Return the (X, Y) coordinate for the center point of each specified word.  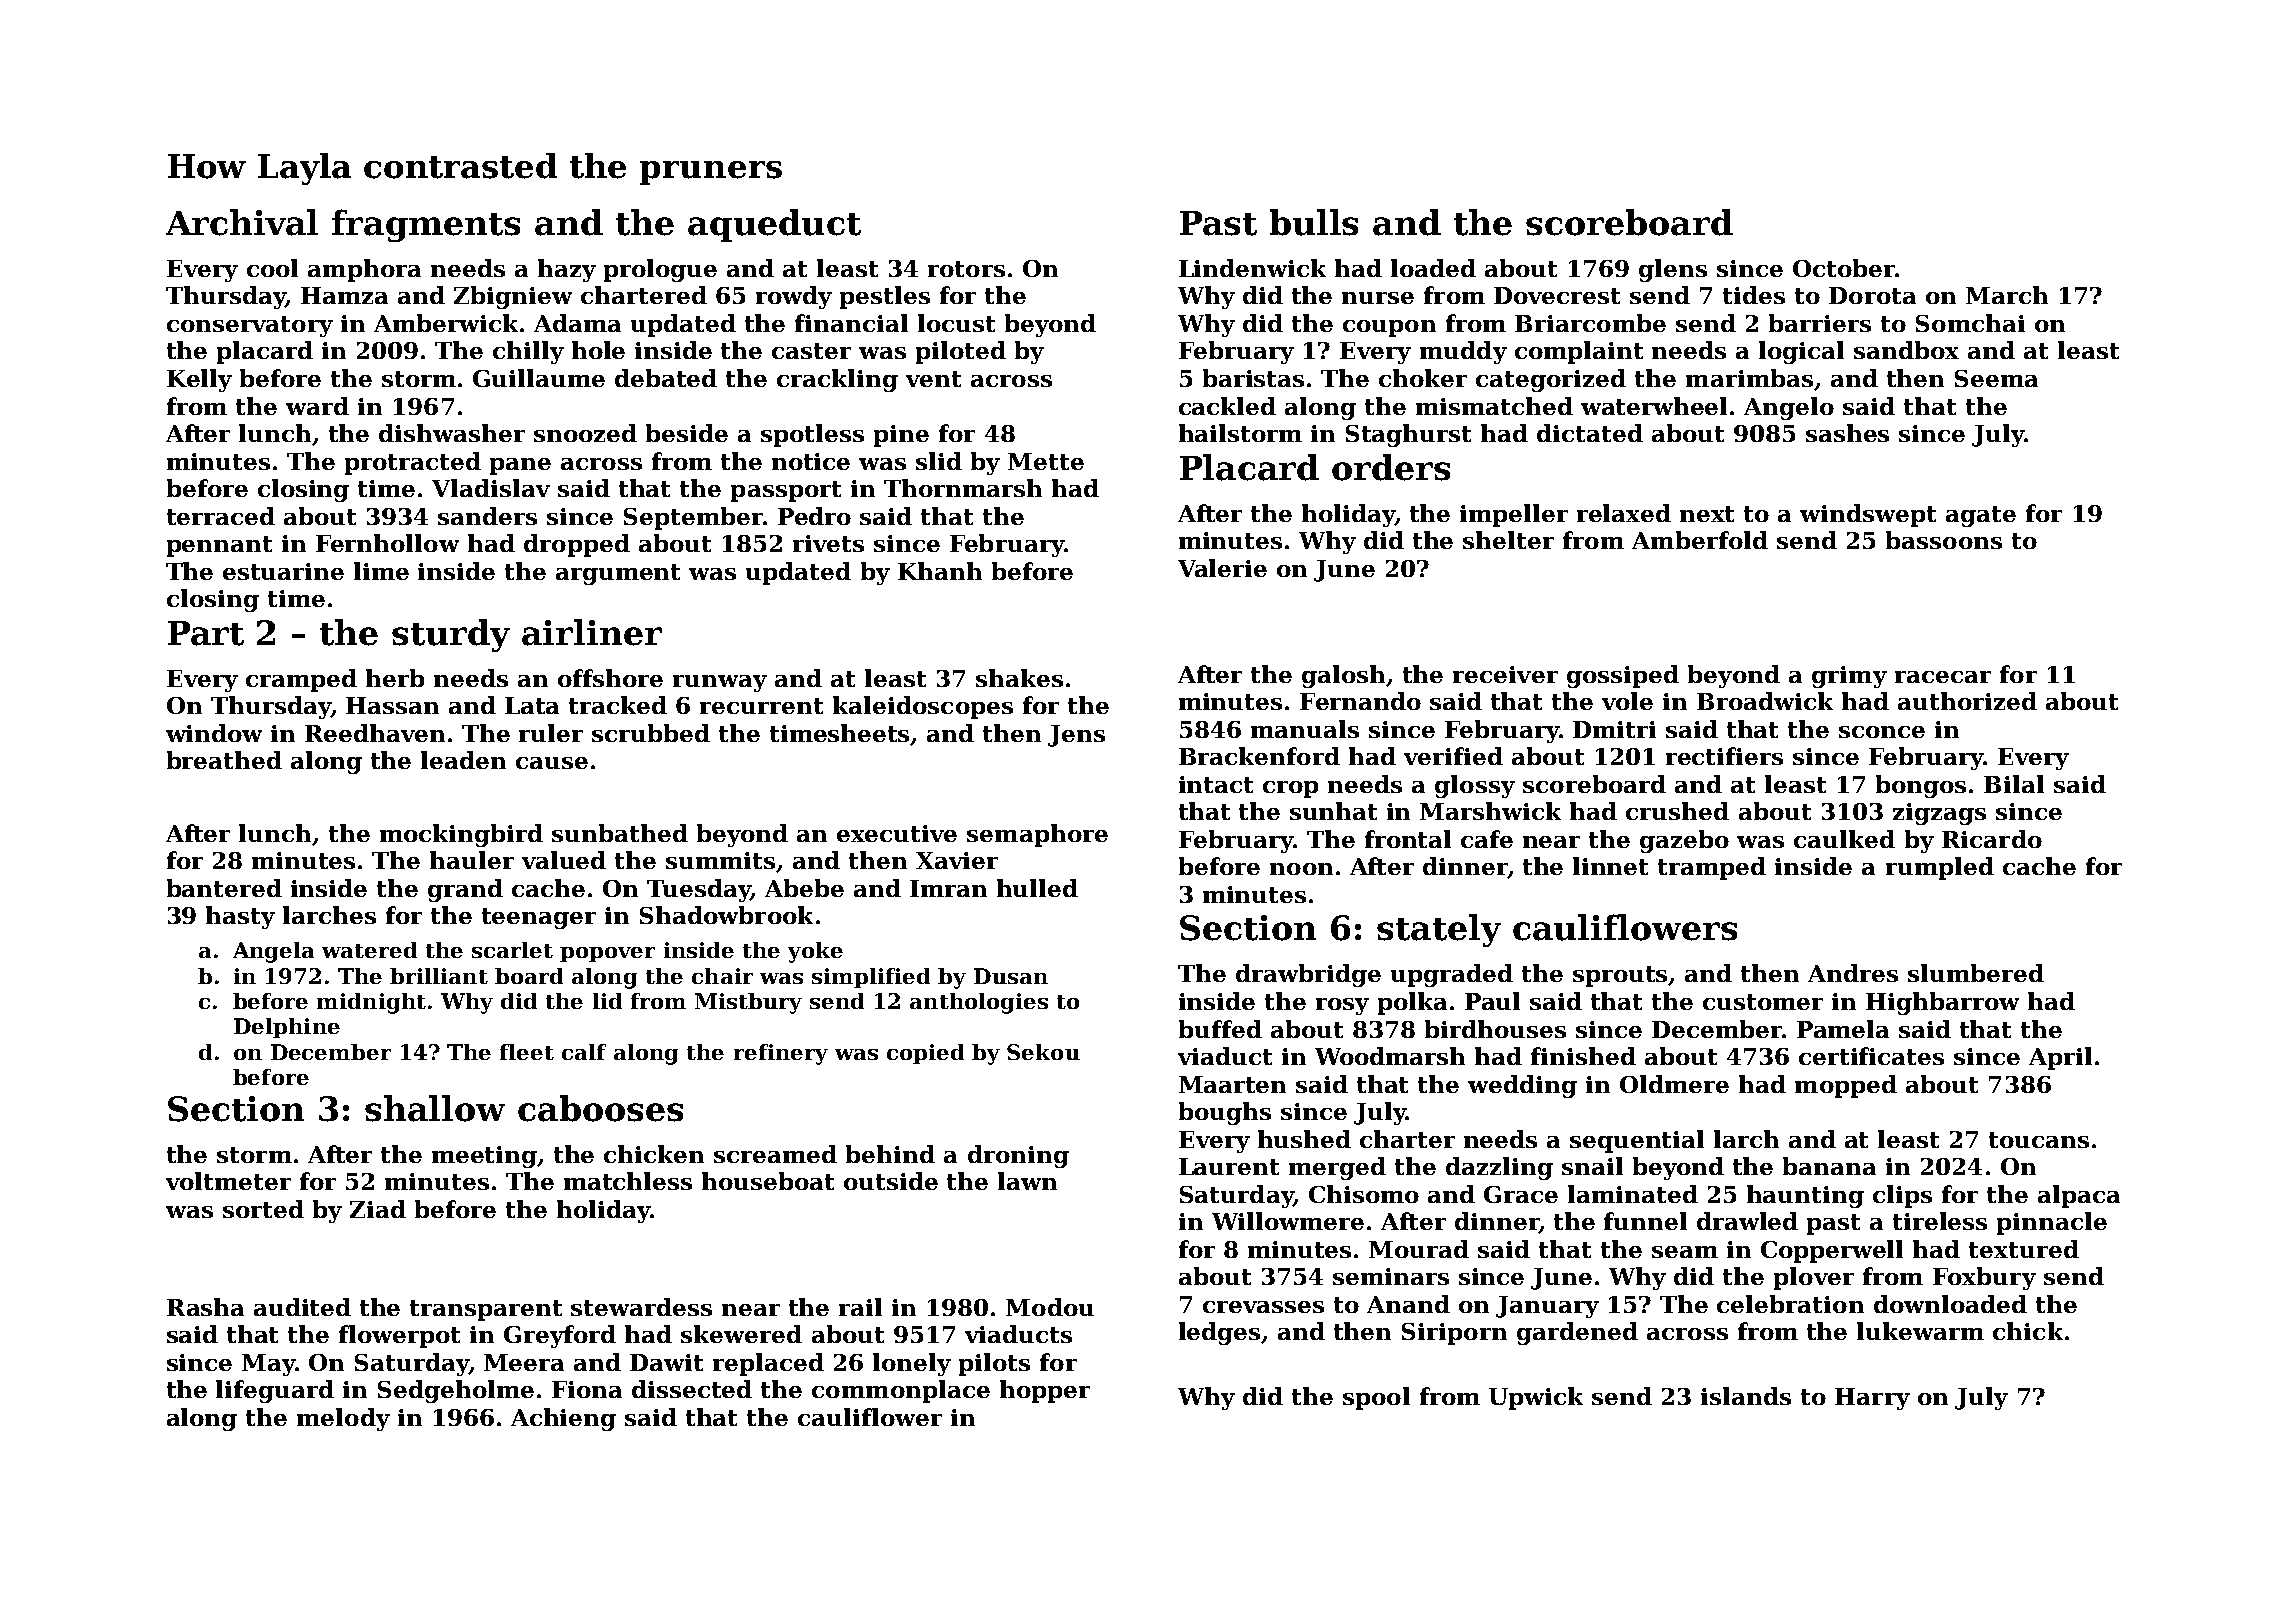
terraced (221, 516)
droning (1018, 1156)
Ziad (378, 1209)
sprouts (1621, 976)
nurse (1378, 298)
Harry (1872, 1399)
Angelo (1789, 408)
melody (343, 1419)
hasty (240, 917)
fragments (426, 225)
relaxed (1624, 513)
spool (1376, 1398)
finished (1583, 1056)
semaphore (1037, 835)
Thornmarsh (963, 488)
